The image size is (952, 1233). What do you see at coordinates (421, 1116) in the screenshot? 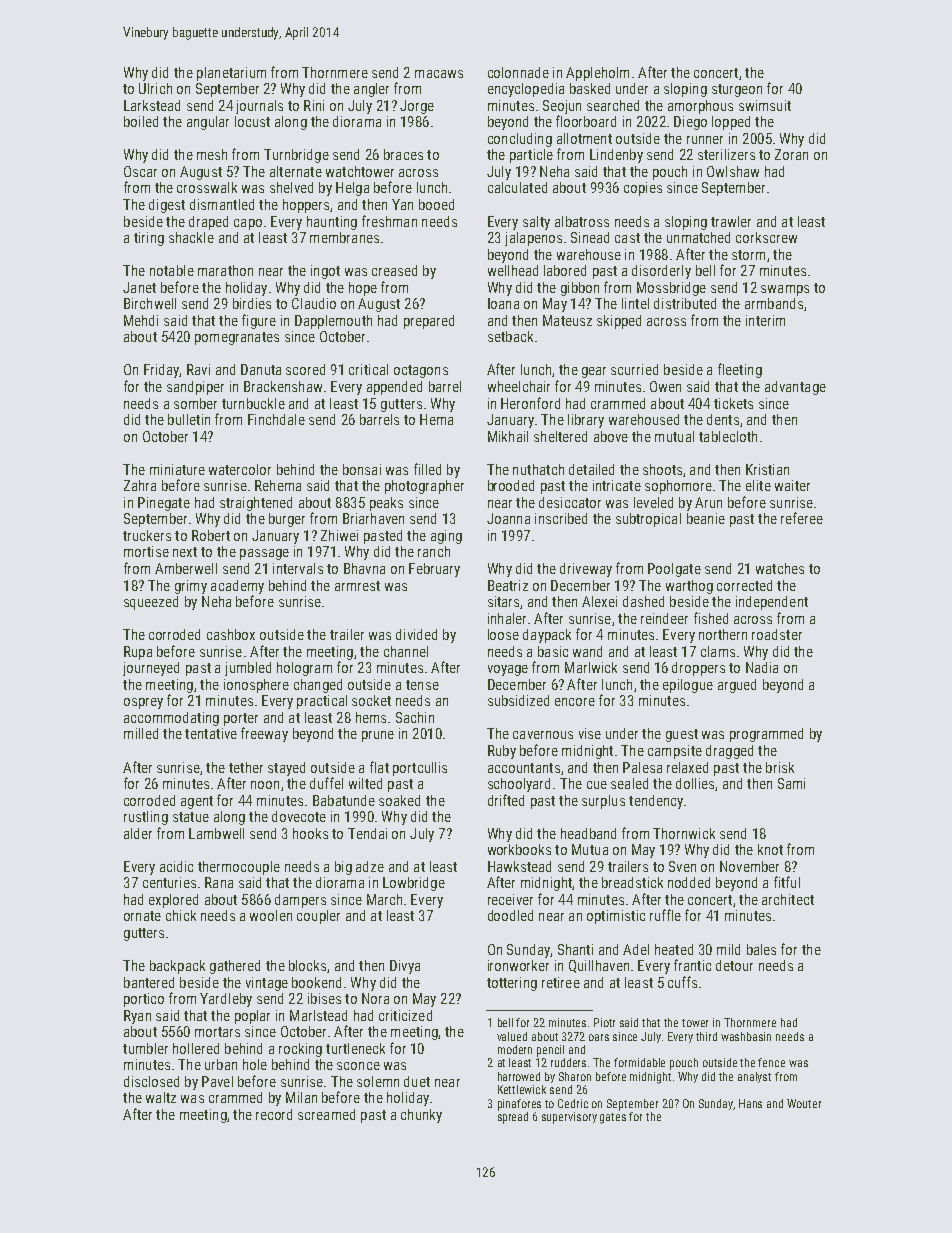
I see `chunky` at bounding box center [421, 1116].
